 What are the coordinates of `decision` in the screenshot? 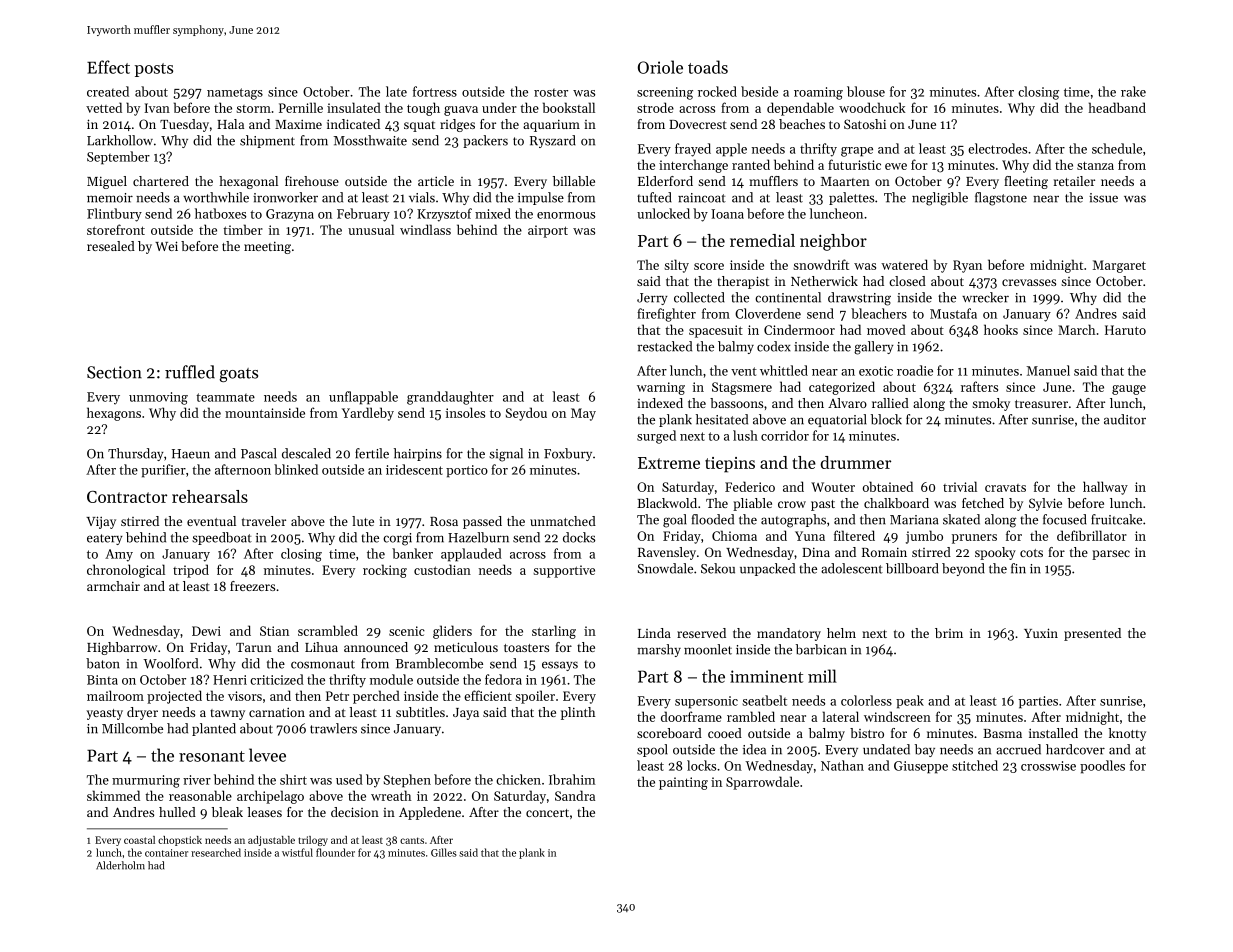 It's located at (355, 812).
